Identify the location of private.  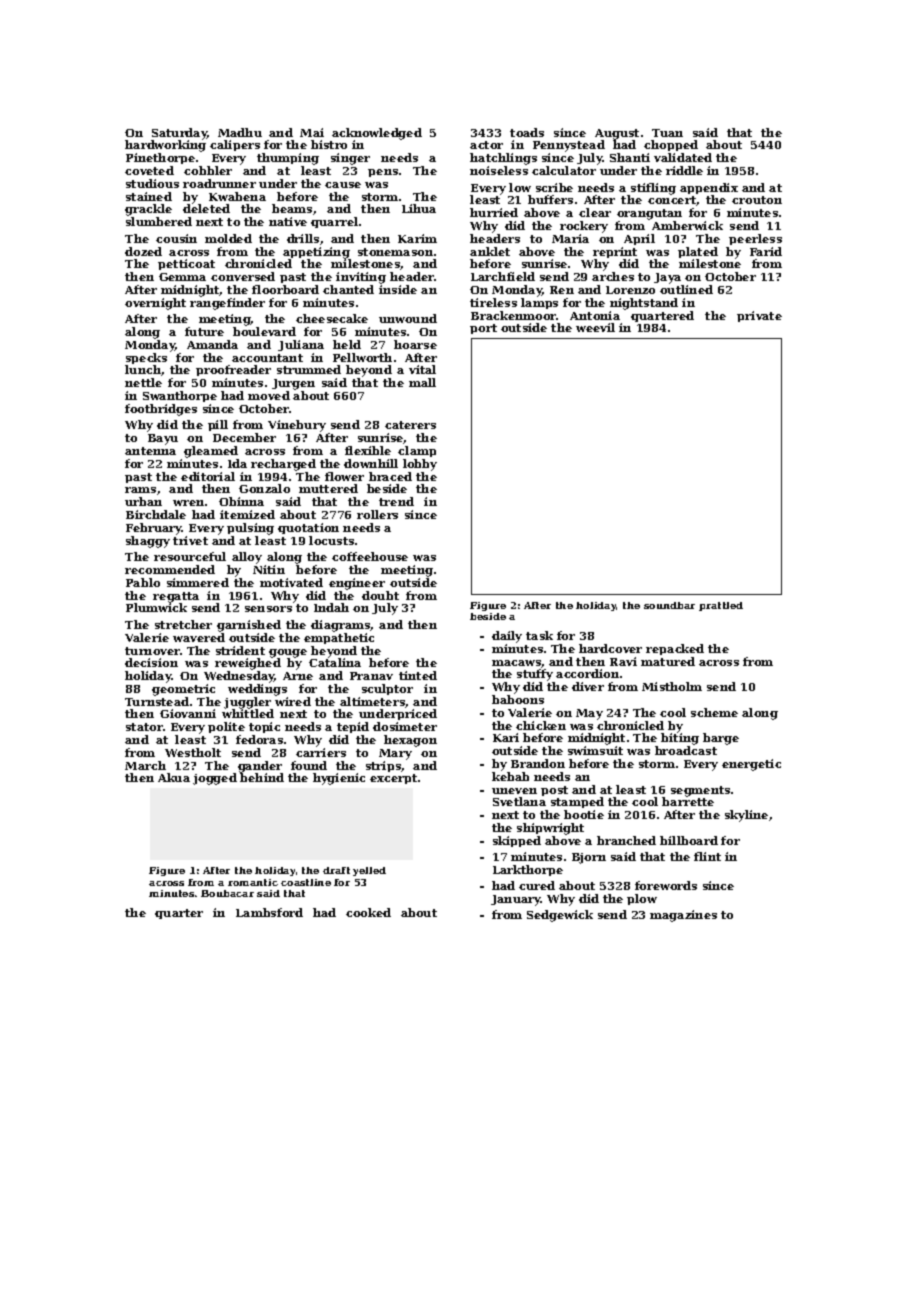
(759, 316).
